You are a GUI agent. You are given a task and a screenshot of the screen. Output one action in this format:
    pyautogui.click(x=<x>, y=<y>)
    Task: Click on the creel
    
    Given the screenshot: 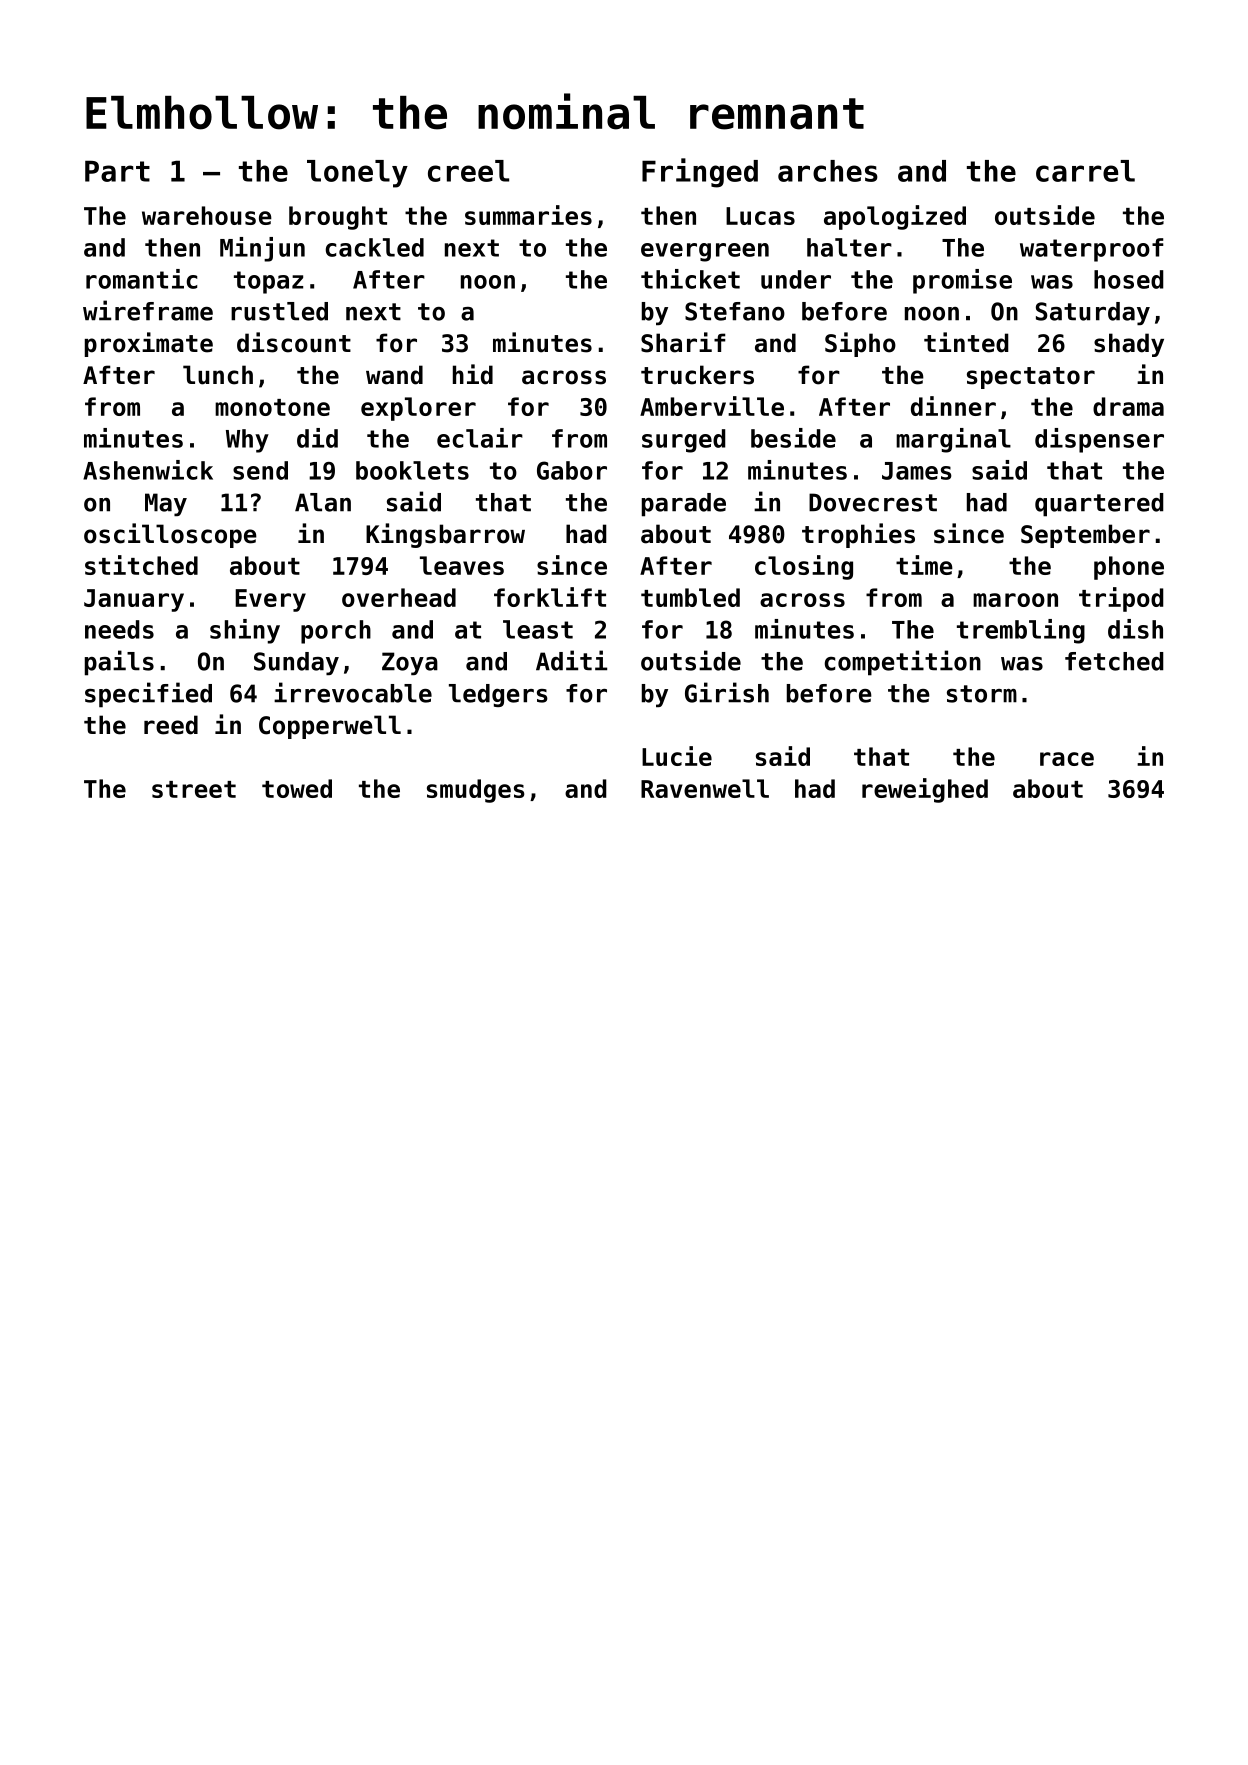 What is the action you would take?
    pyautogui.click(x=468, y=171)
